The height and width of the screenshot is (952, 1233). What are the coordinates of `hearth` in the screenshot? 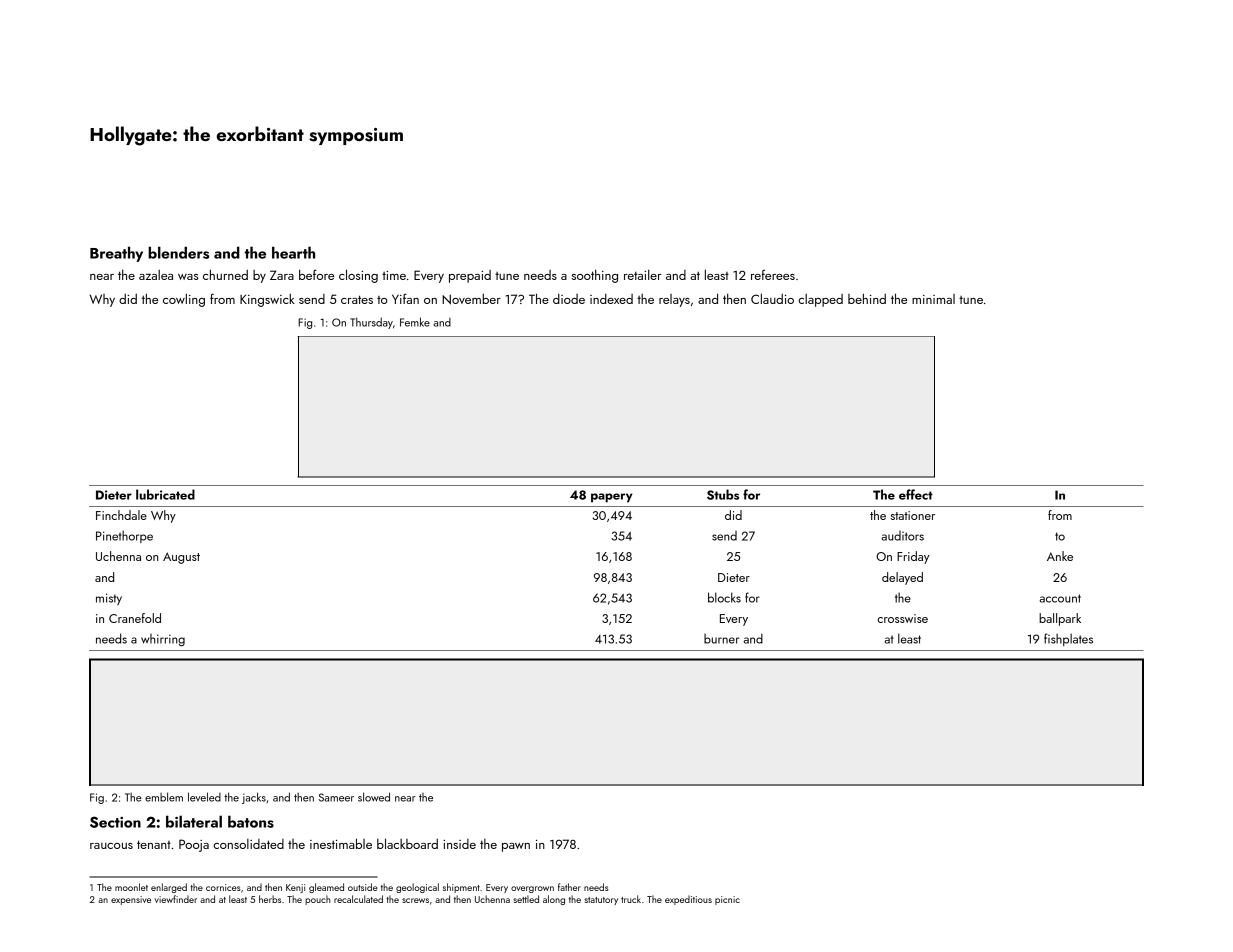 It's located at (293, 252).
